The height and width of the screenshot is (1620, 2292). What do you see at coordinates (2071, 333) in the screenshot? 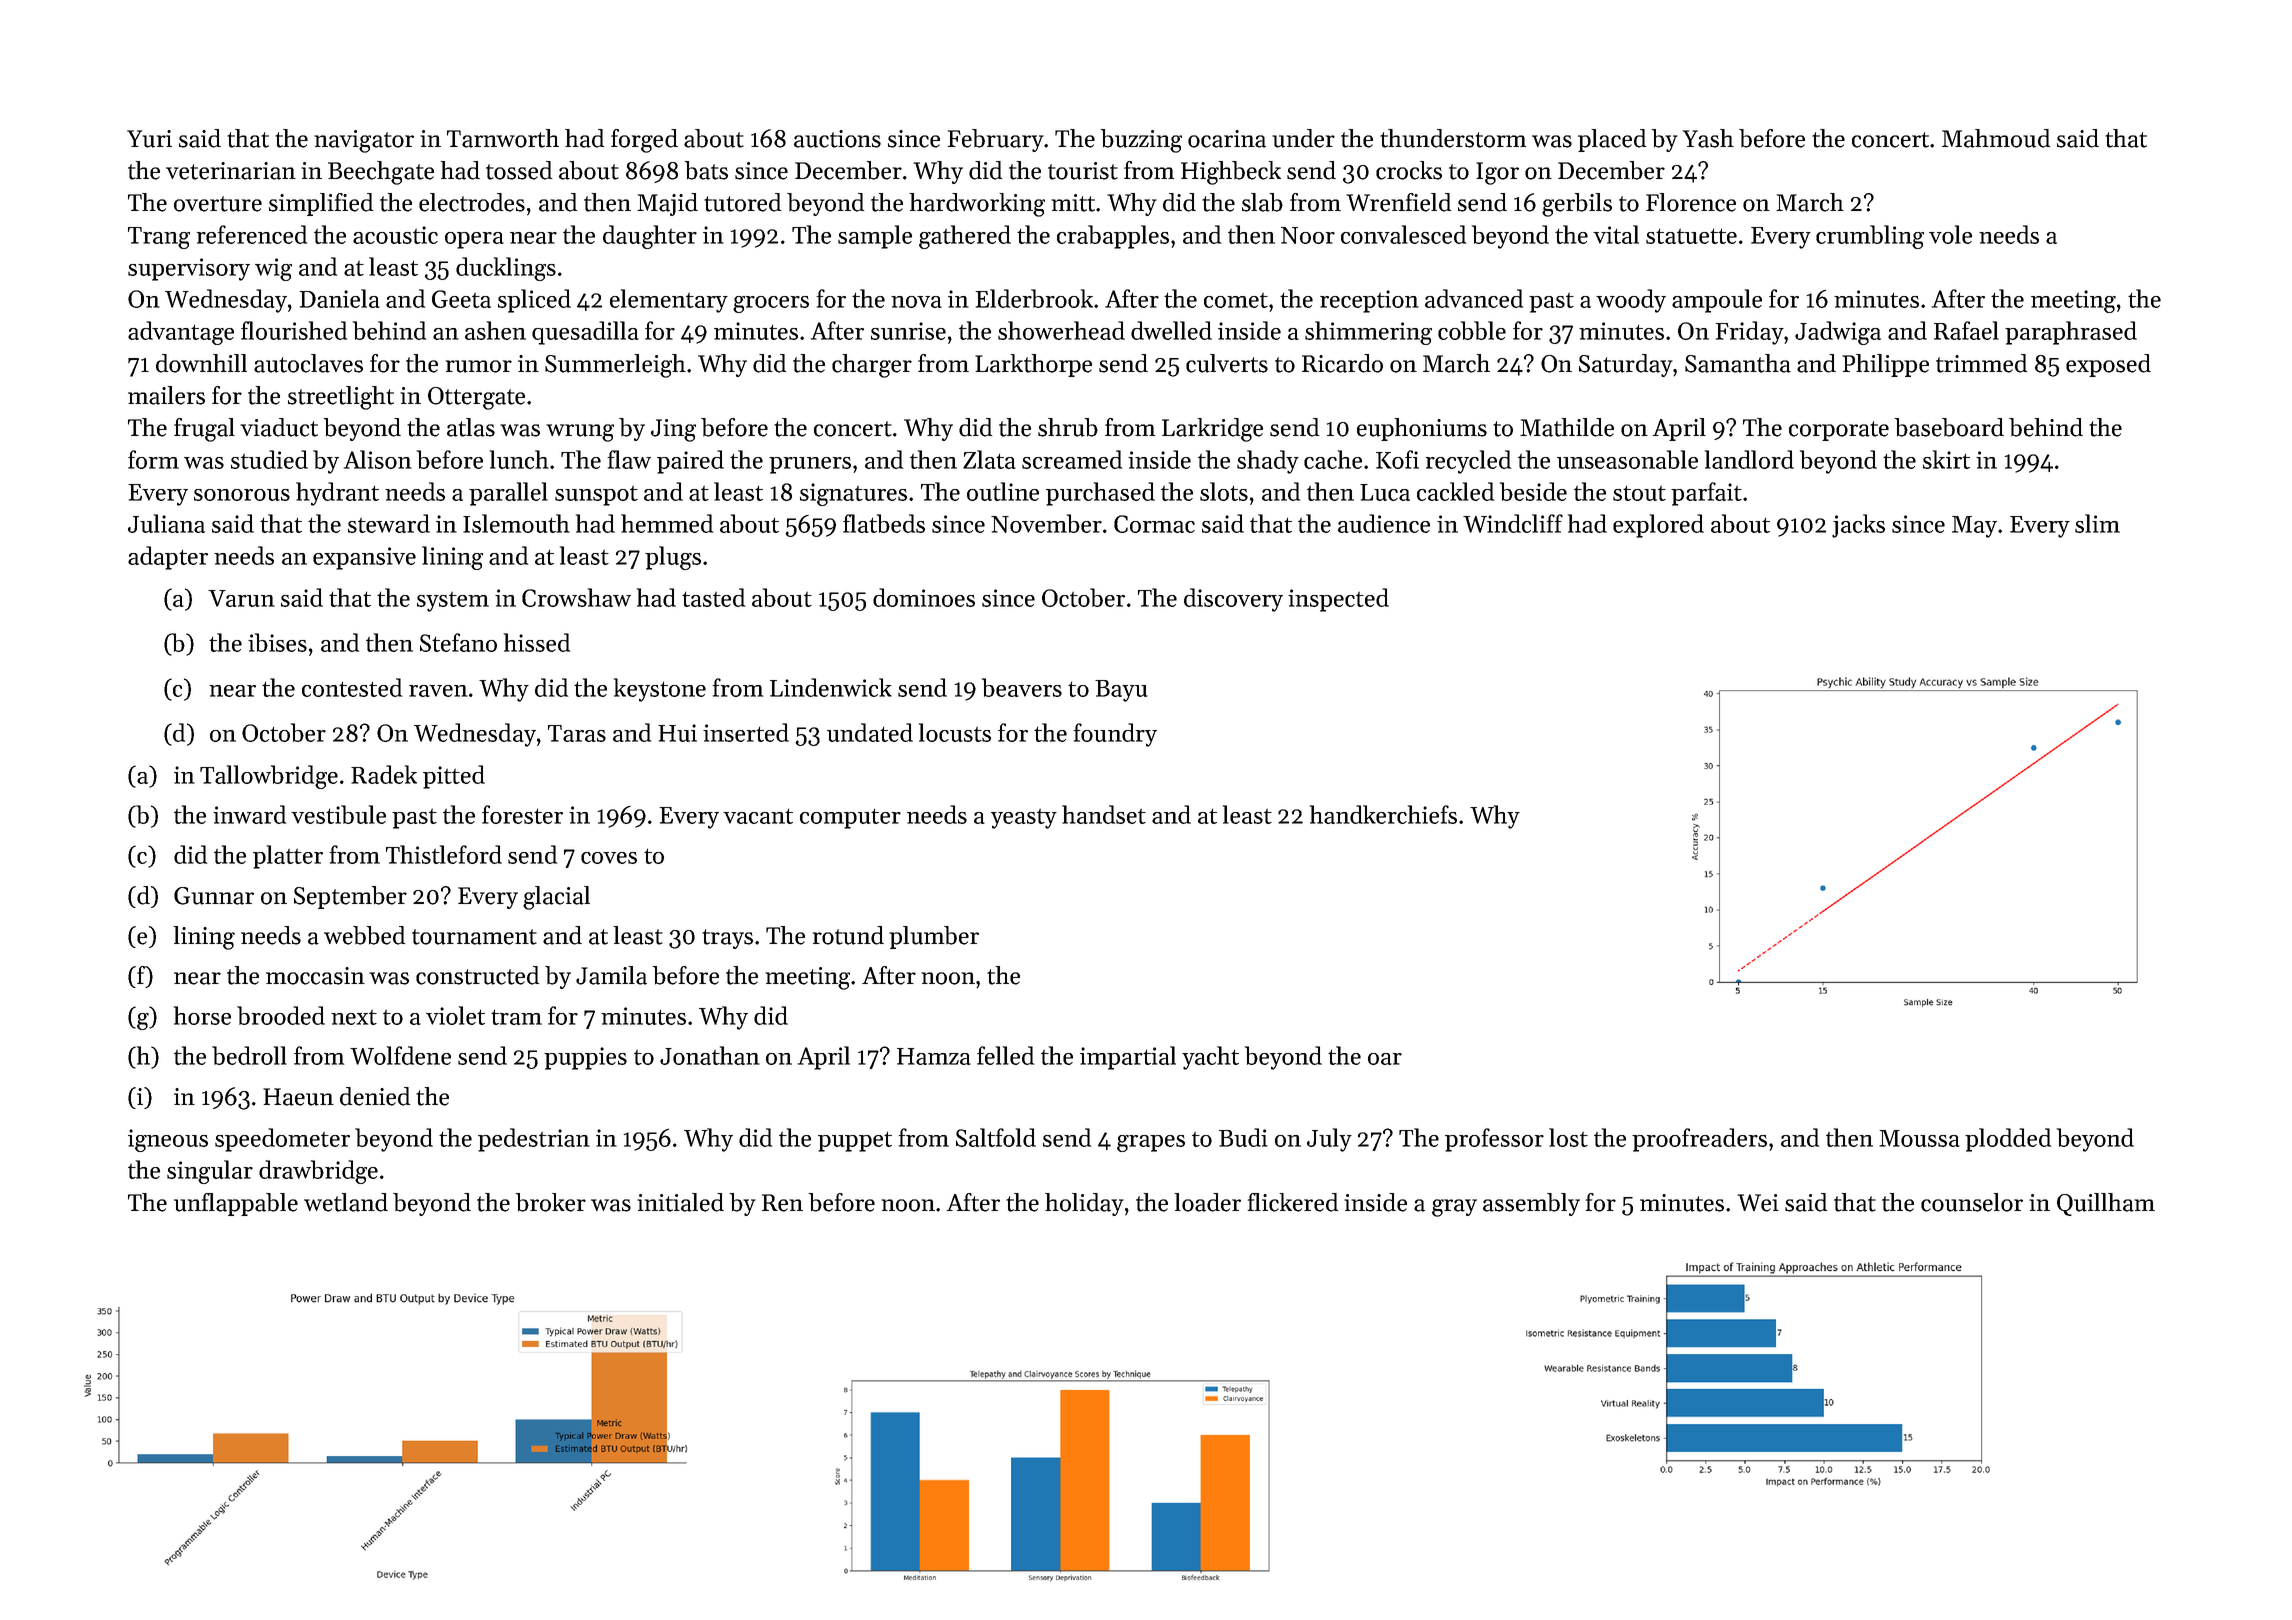
I see `paraphrased` at bounding box center [2071, 333].
